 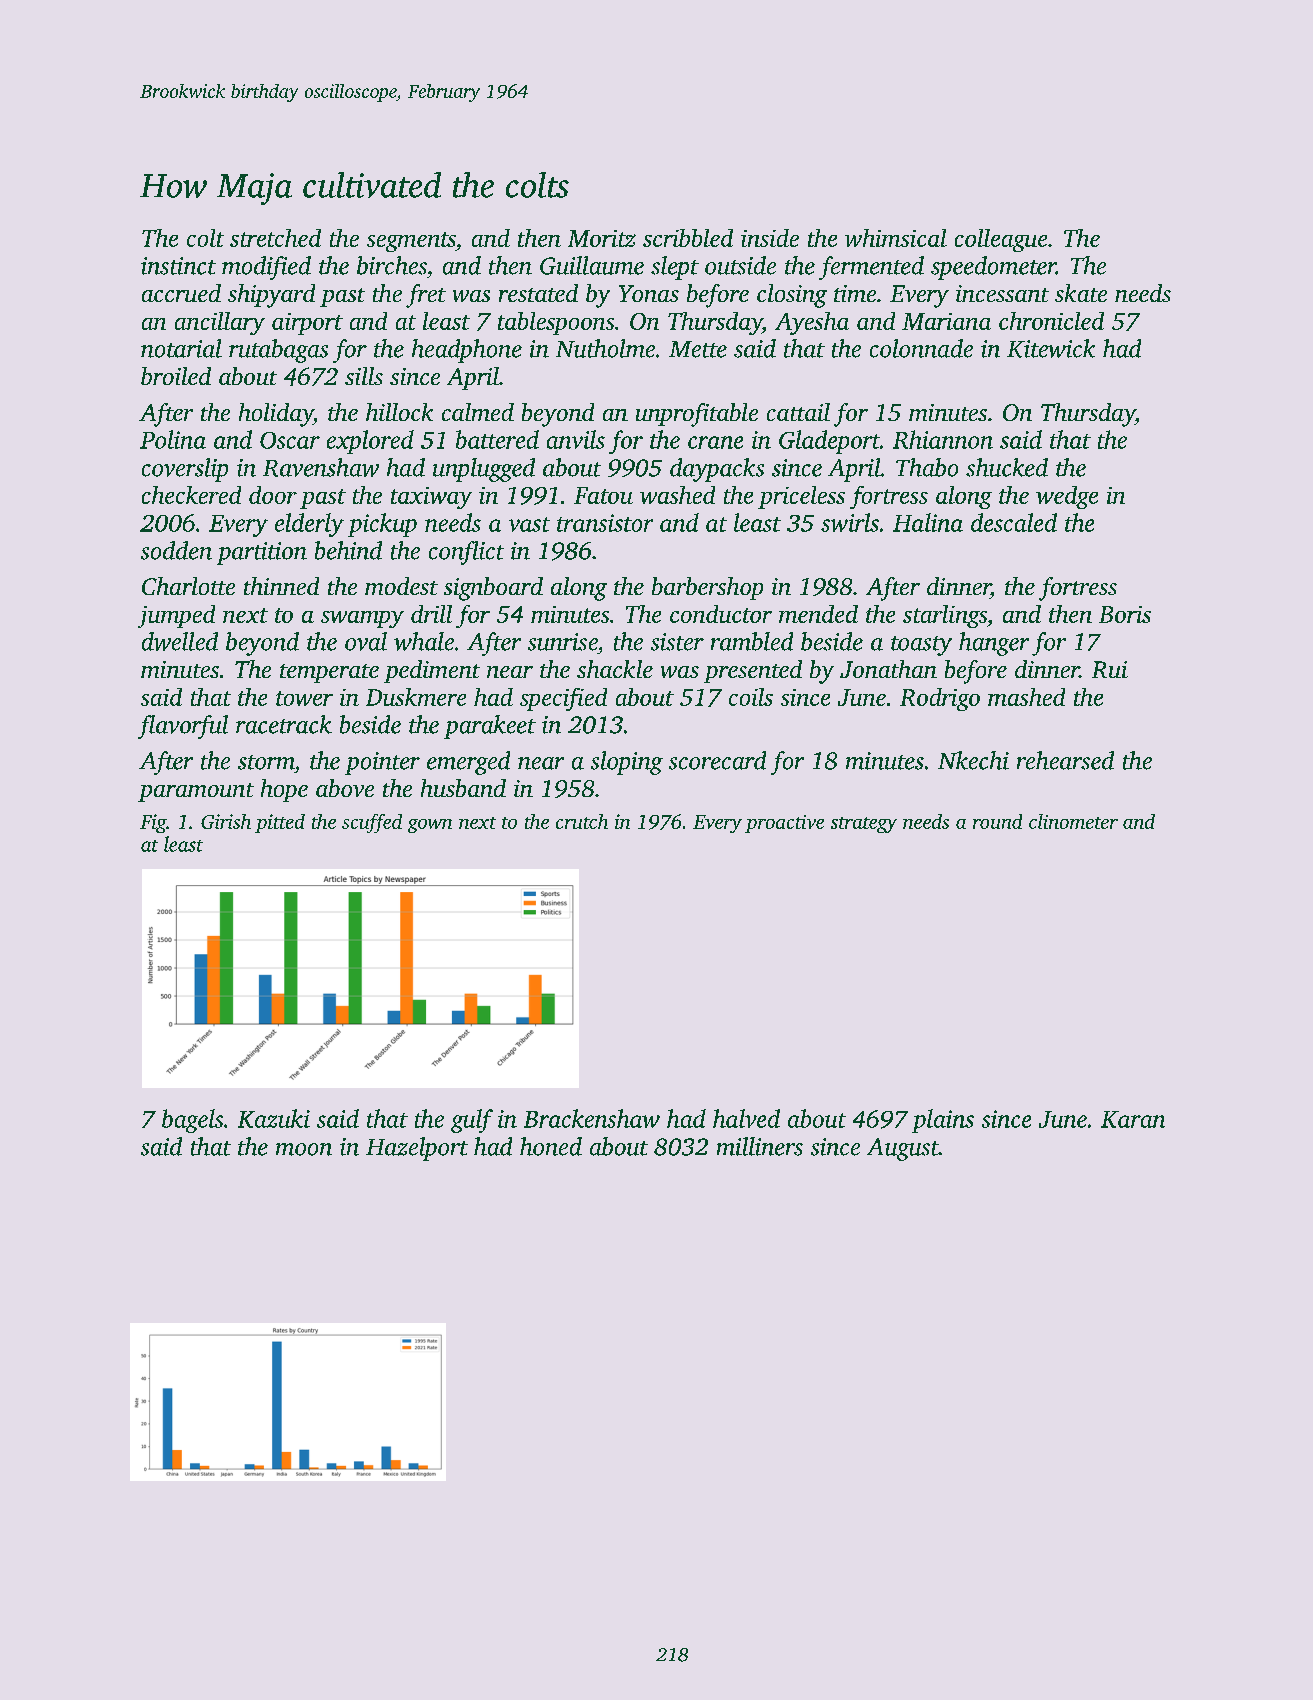 I want to click on Nkechi, so click(x=973, y=760).
